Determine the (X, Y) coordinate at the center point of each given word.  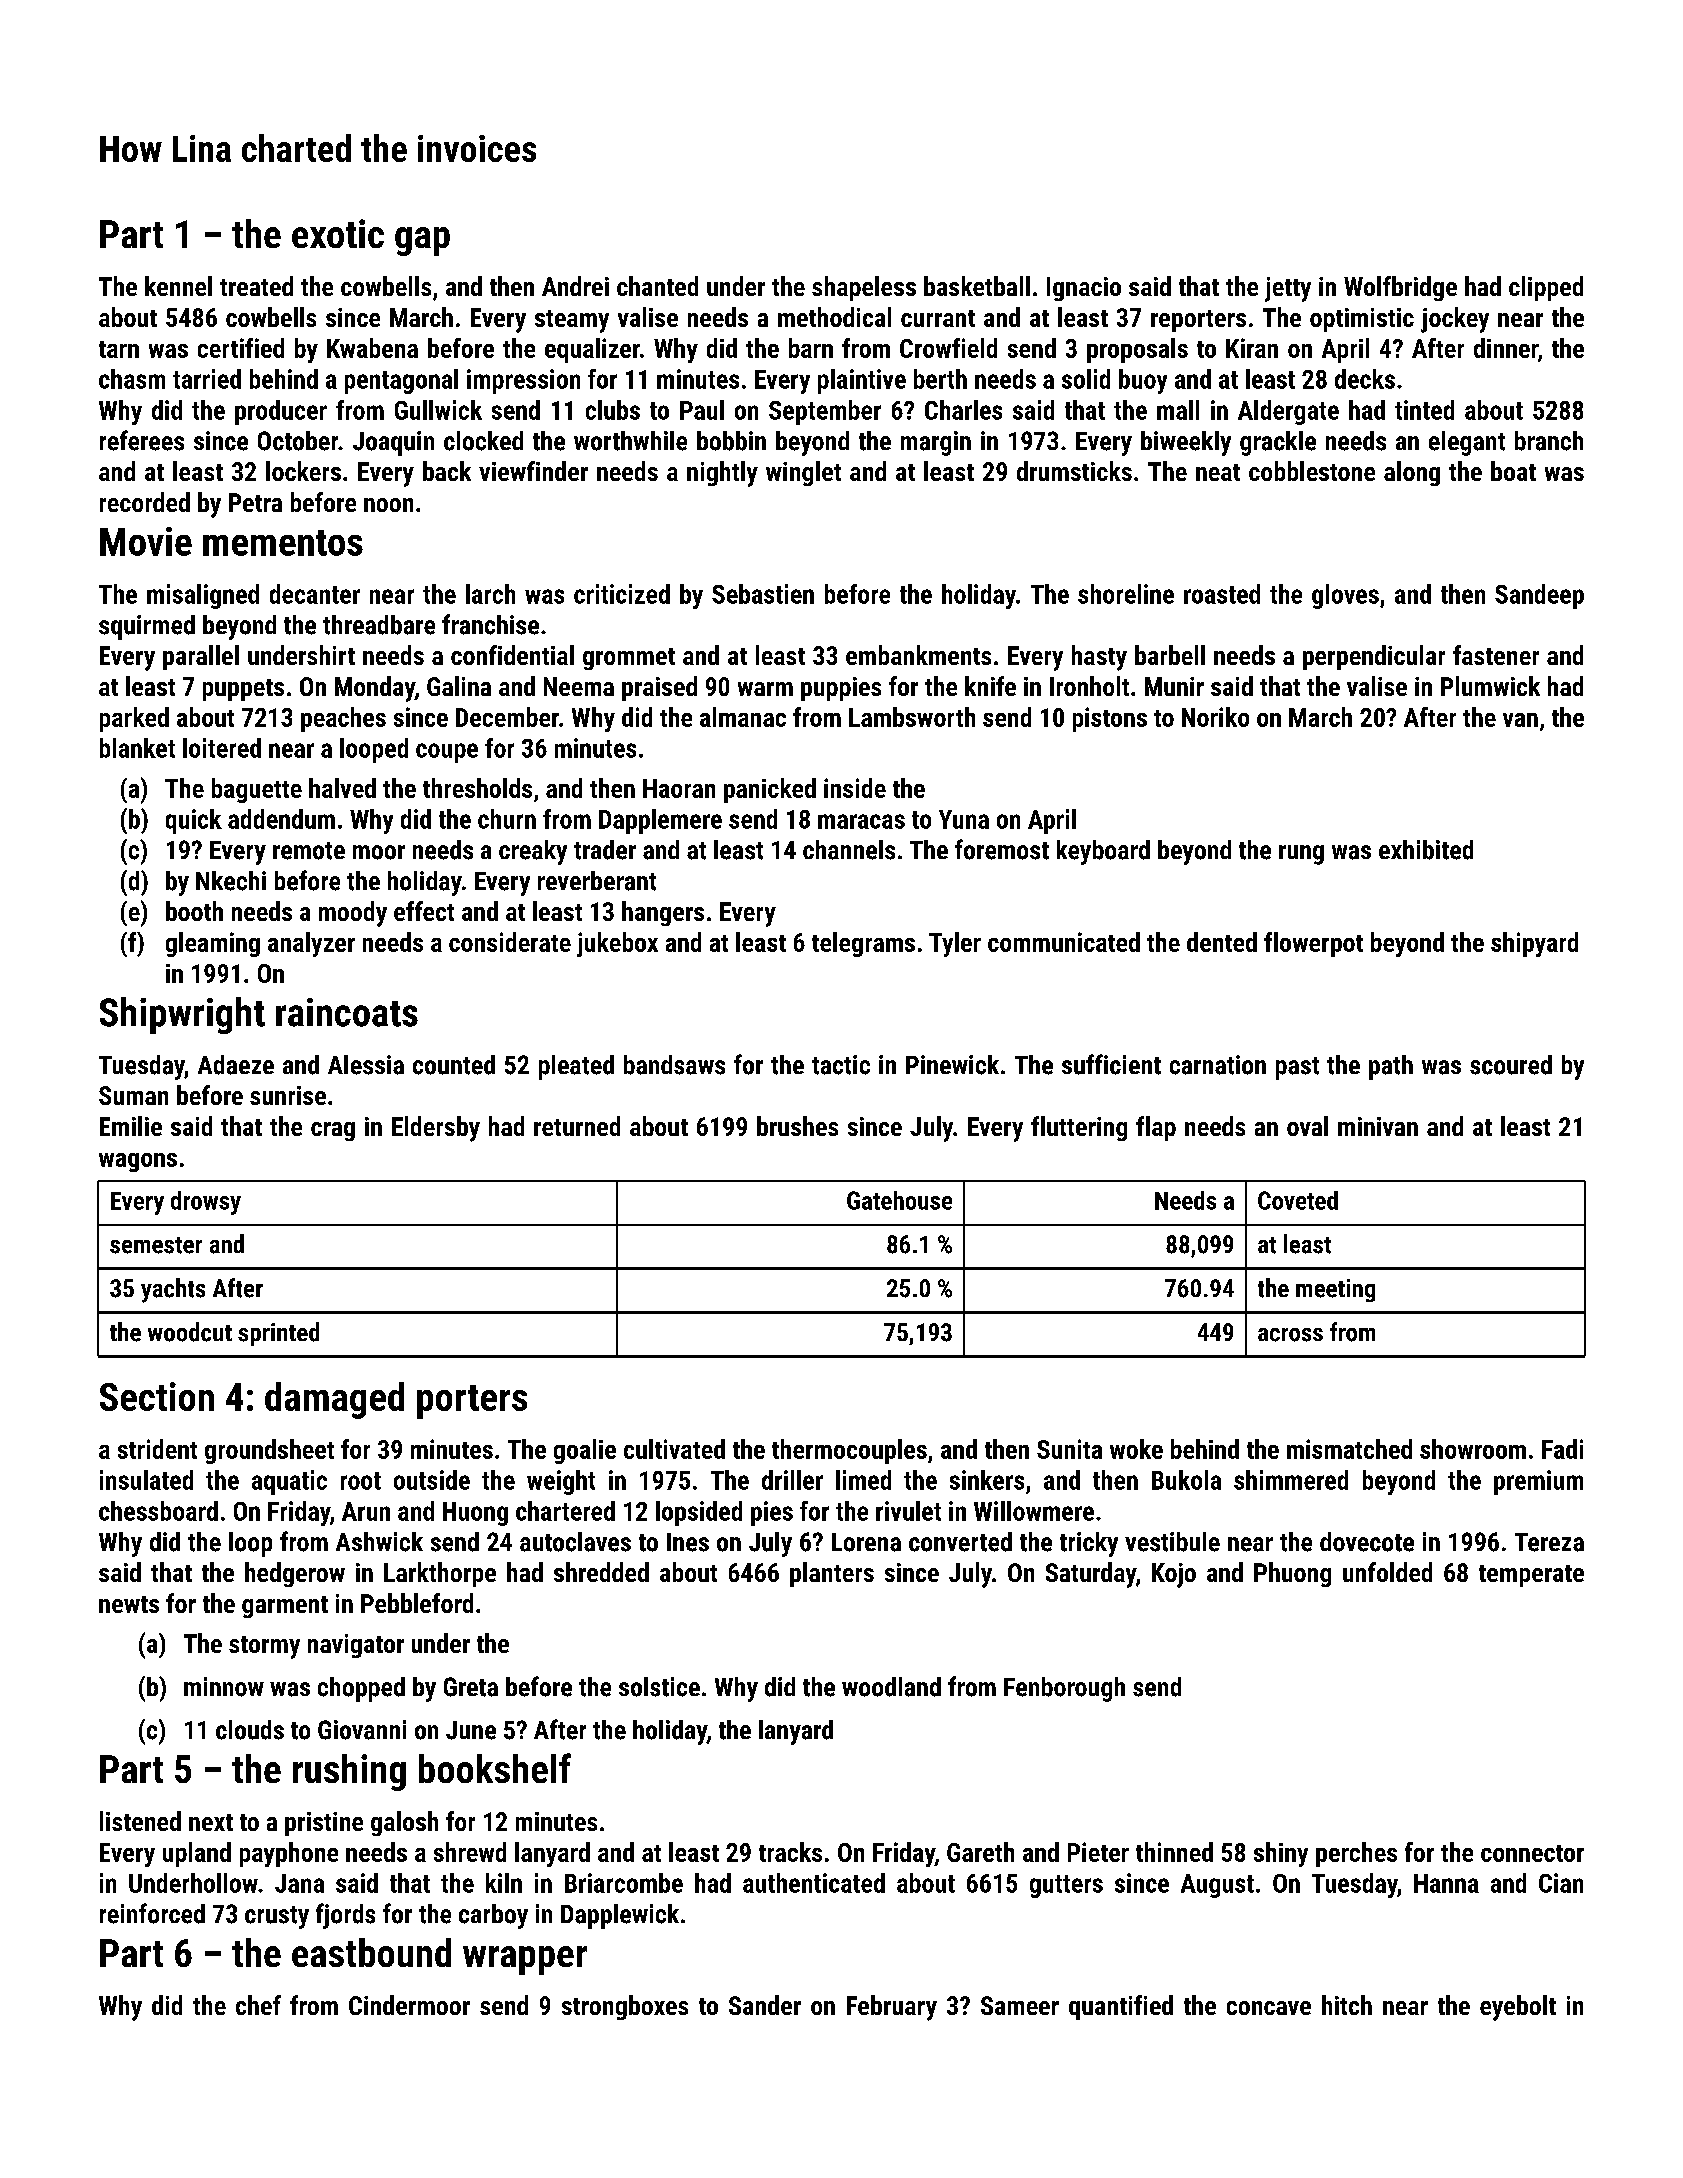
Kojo (1174, 1575)
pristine (324, 1824)
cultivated (674, 1449)
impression (523, 381)
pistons (1110, 719)
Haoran (679, 788)
